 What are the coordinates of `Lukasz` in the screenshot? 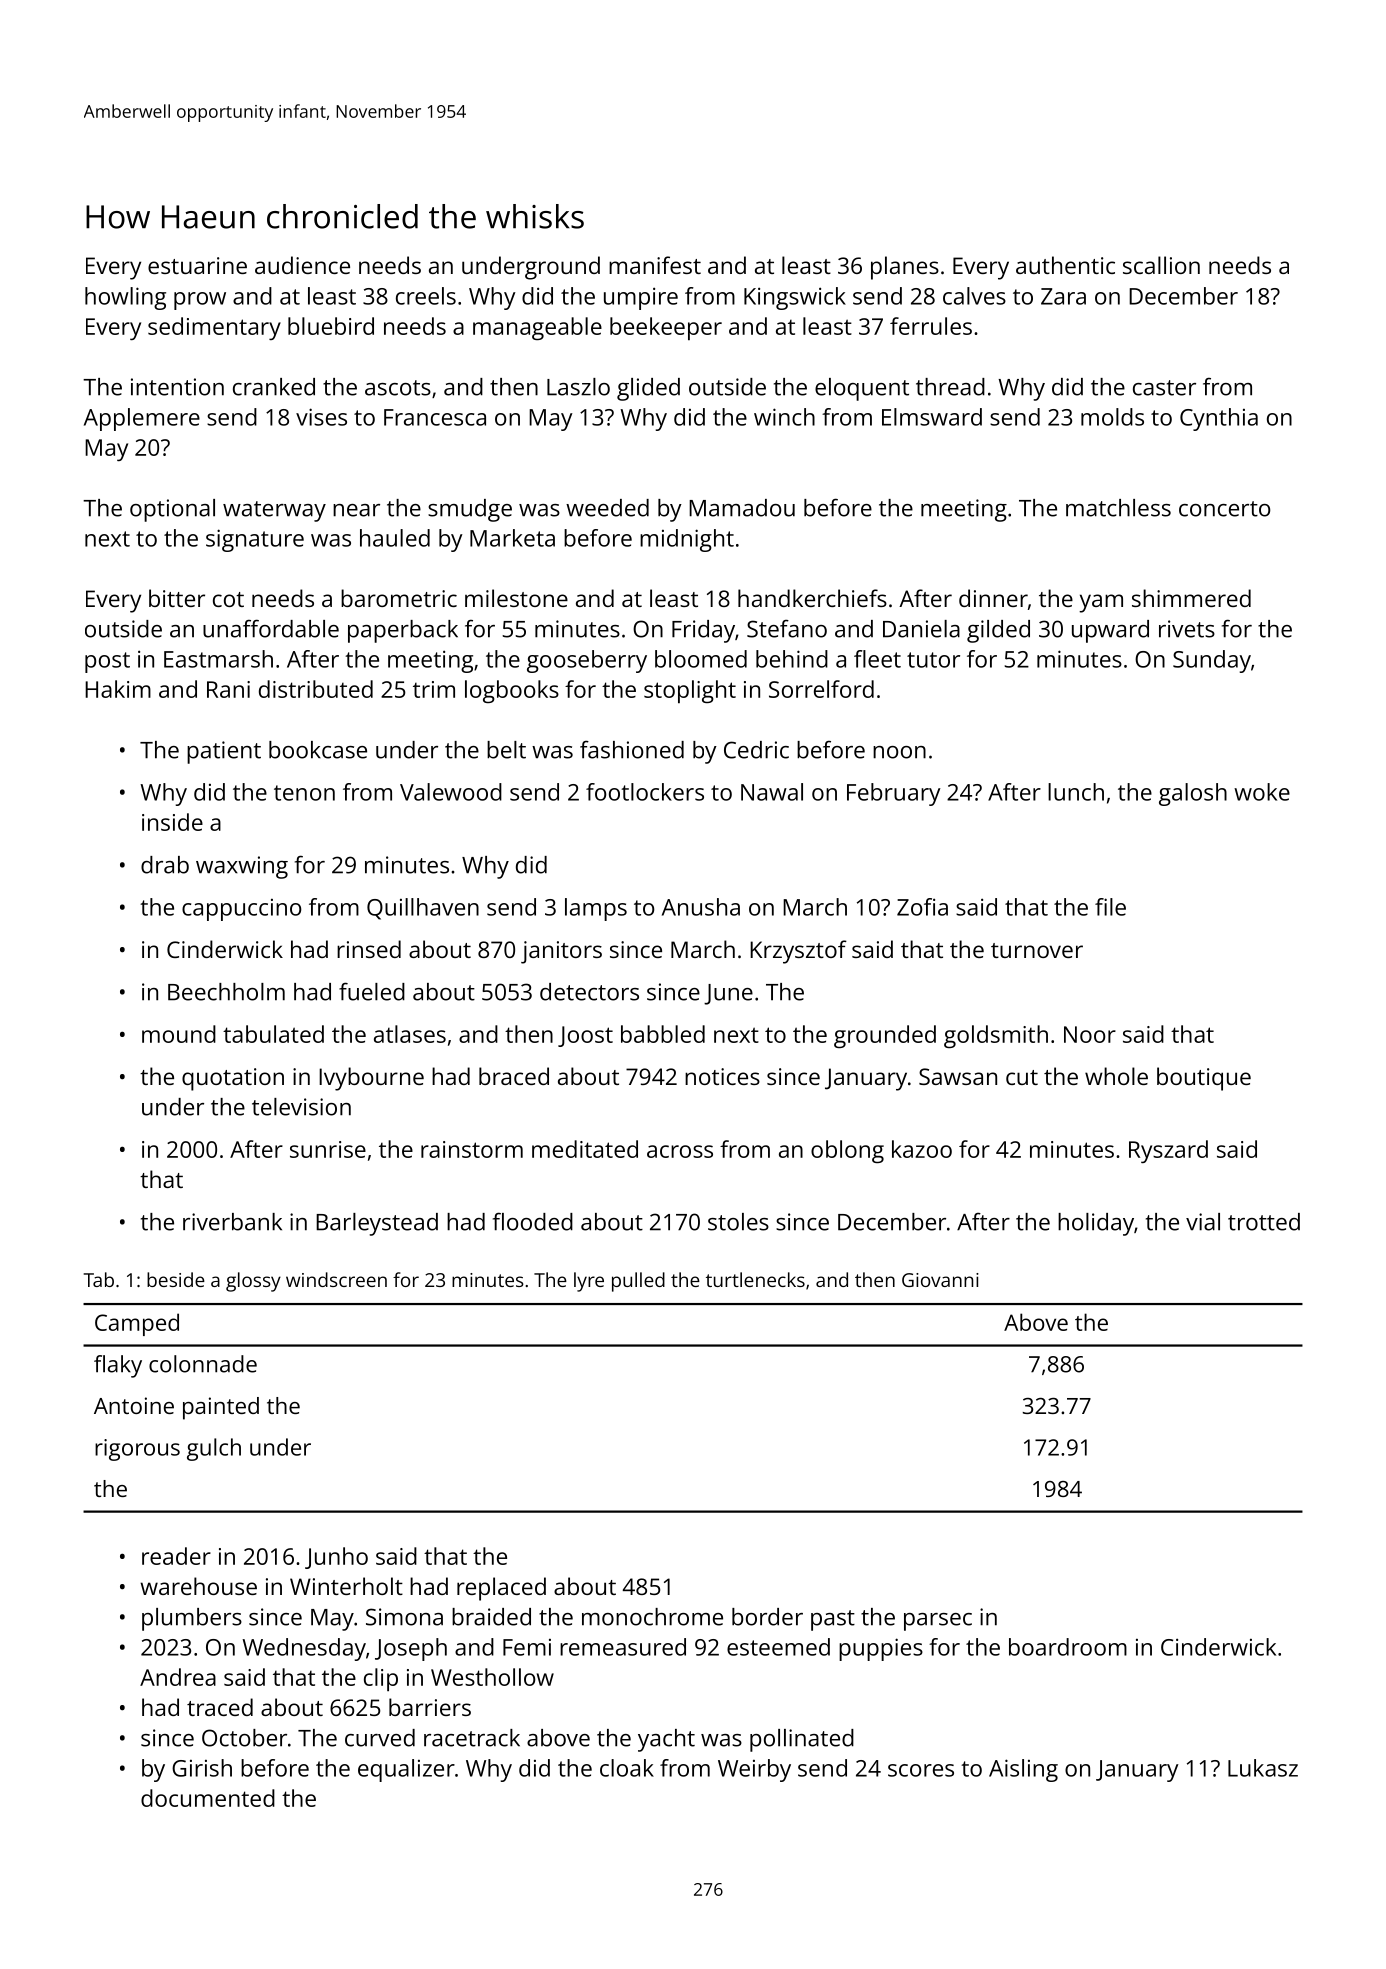 It's located at (1263, 1768).
